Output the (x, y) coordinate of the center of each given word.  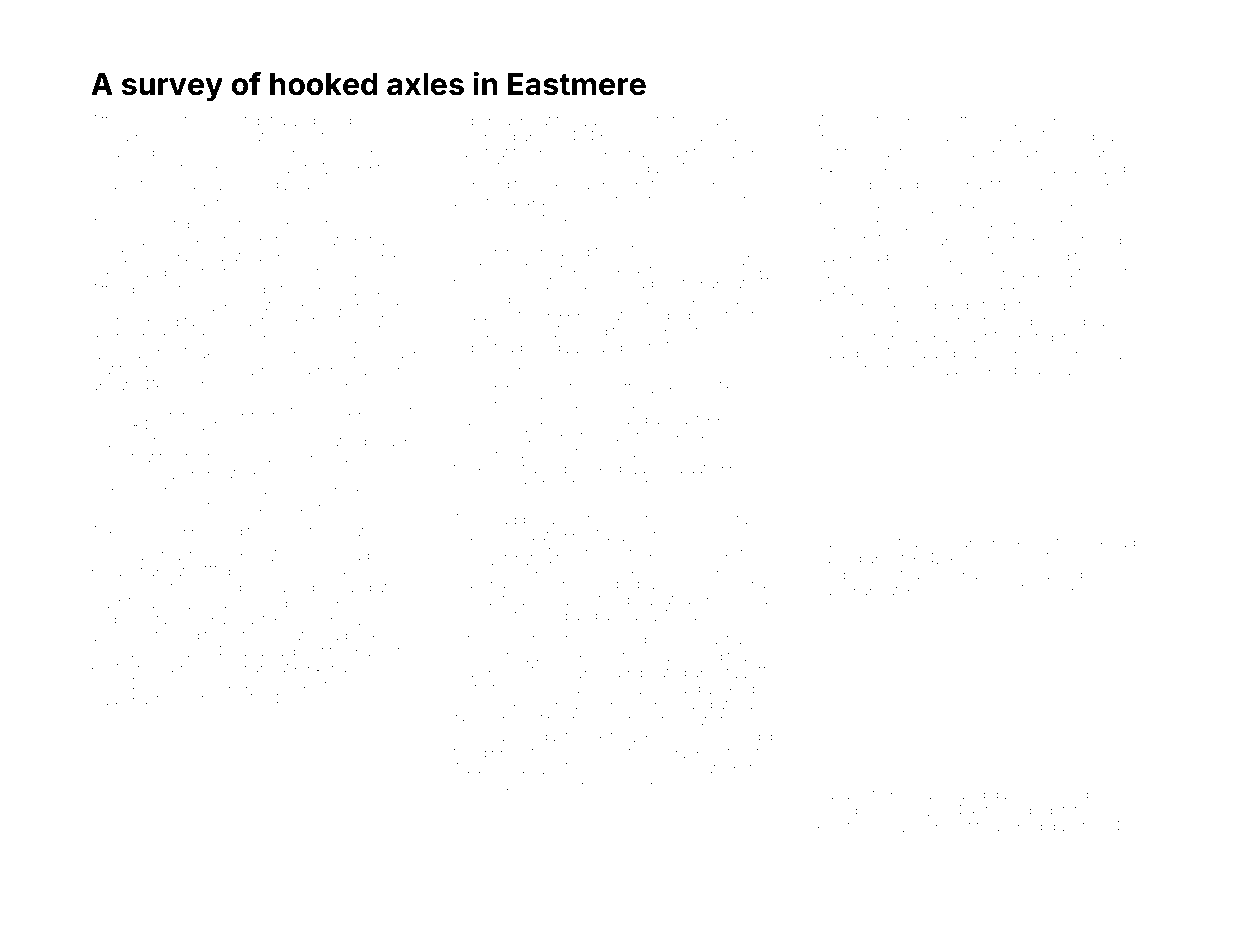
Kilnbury (631, 154)
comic (473, 785)
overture (733, 520)
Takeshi (117, 531)
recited (1066, 152)
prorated (329, 242)
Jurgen (840, 576)
